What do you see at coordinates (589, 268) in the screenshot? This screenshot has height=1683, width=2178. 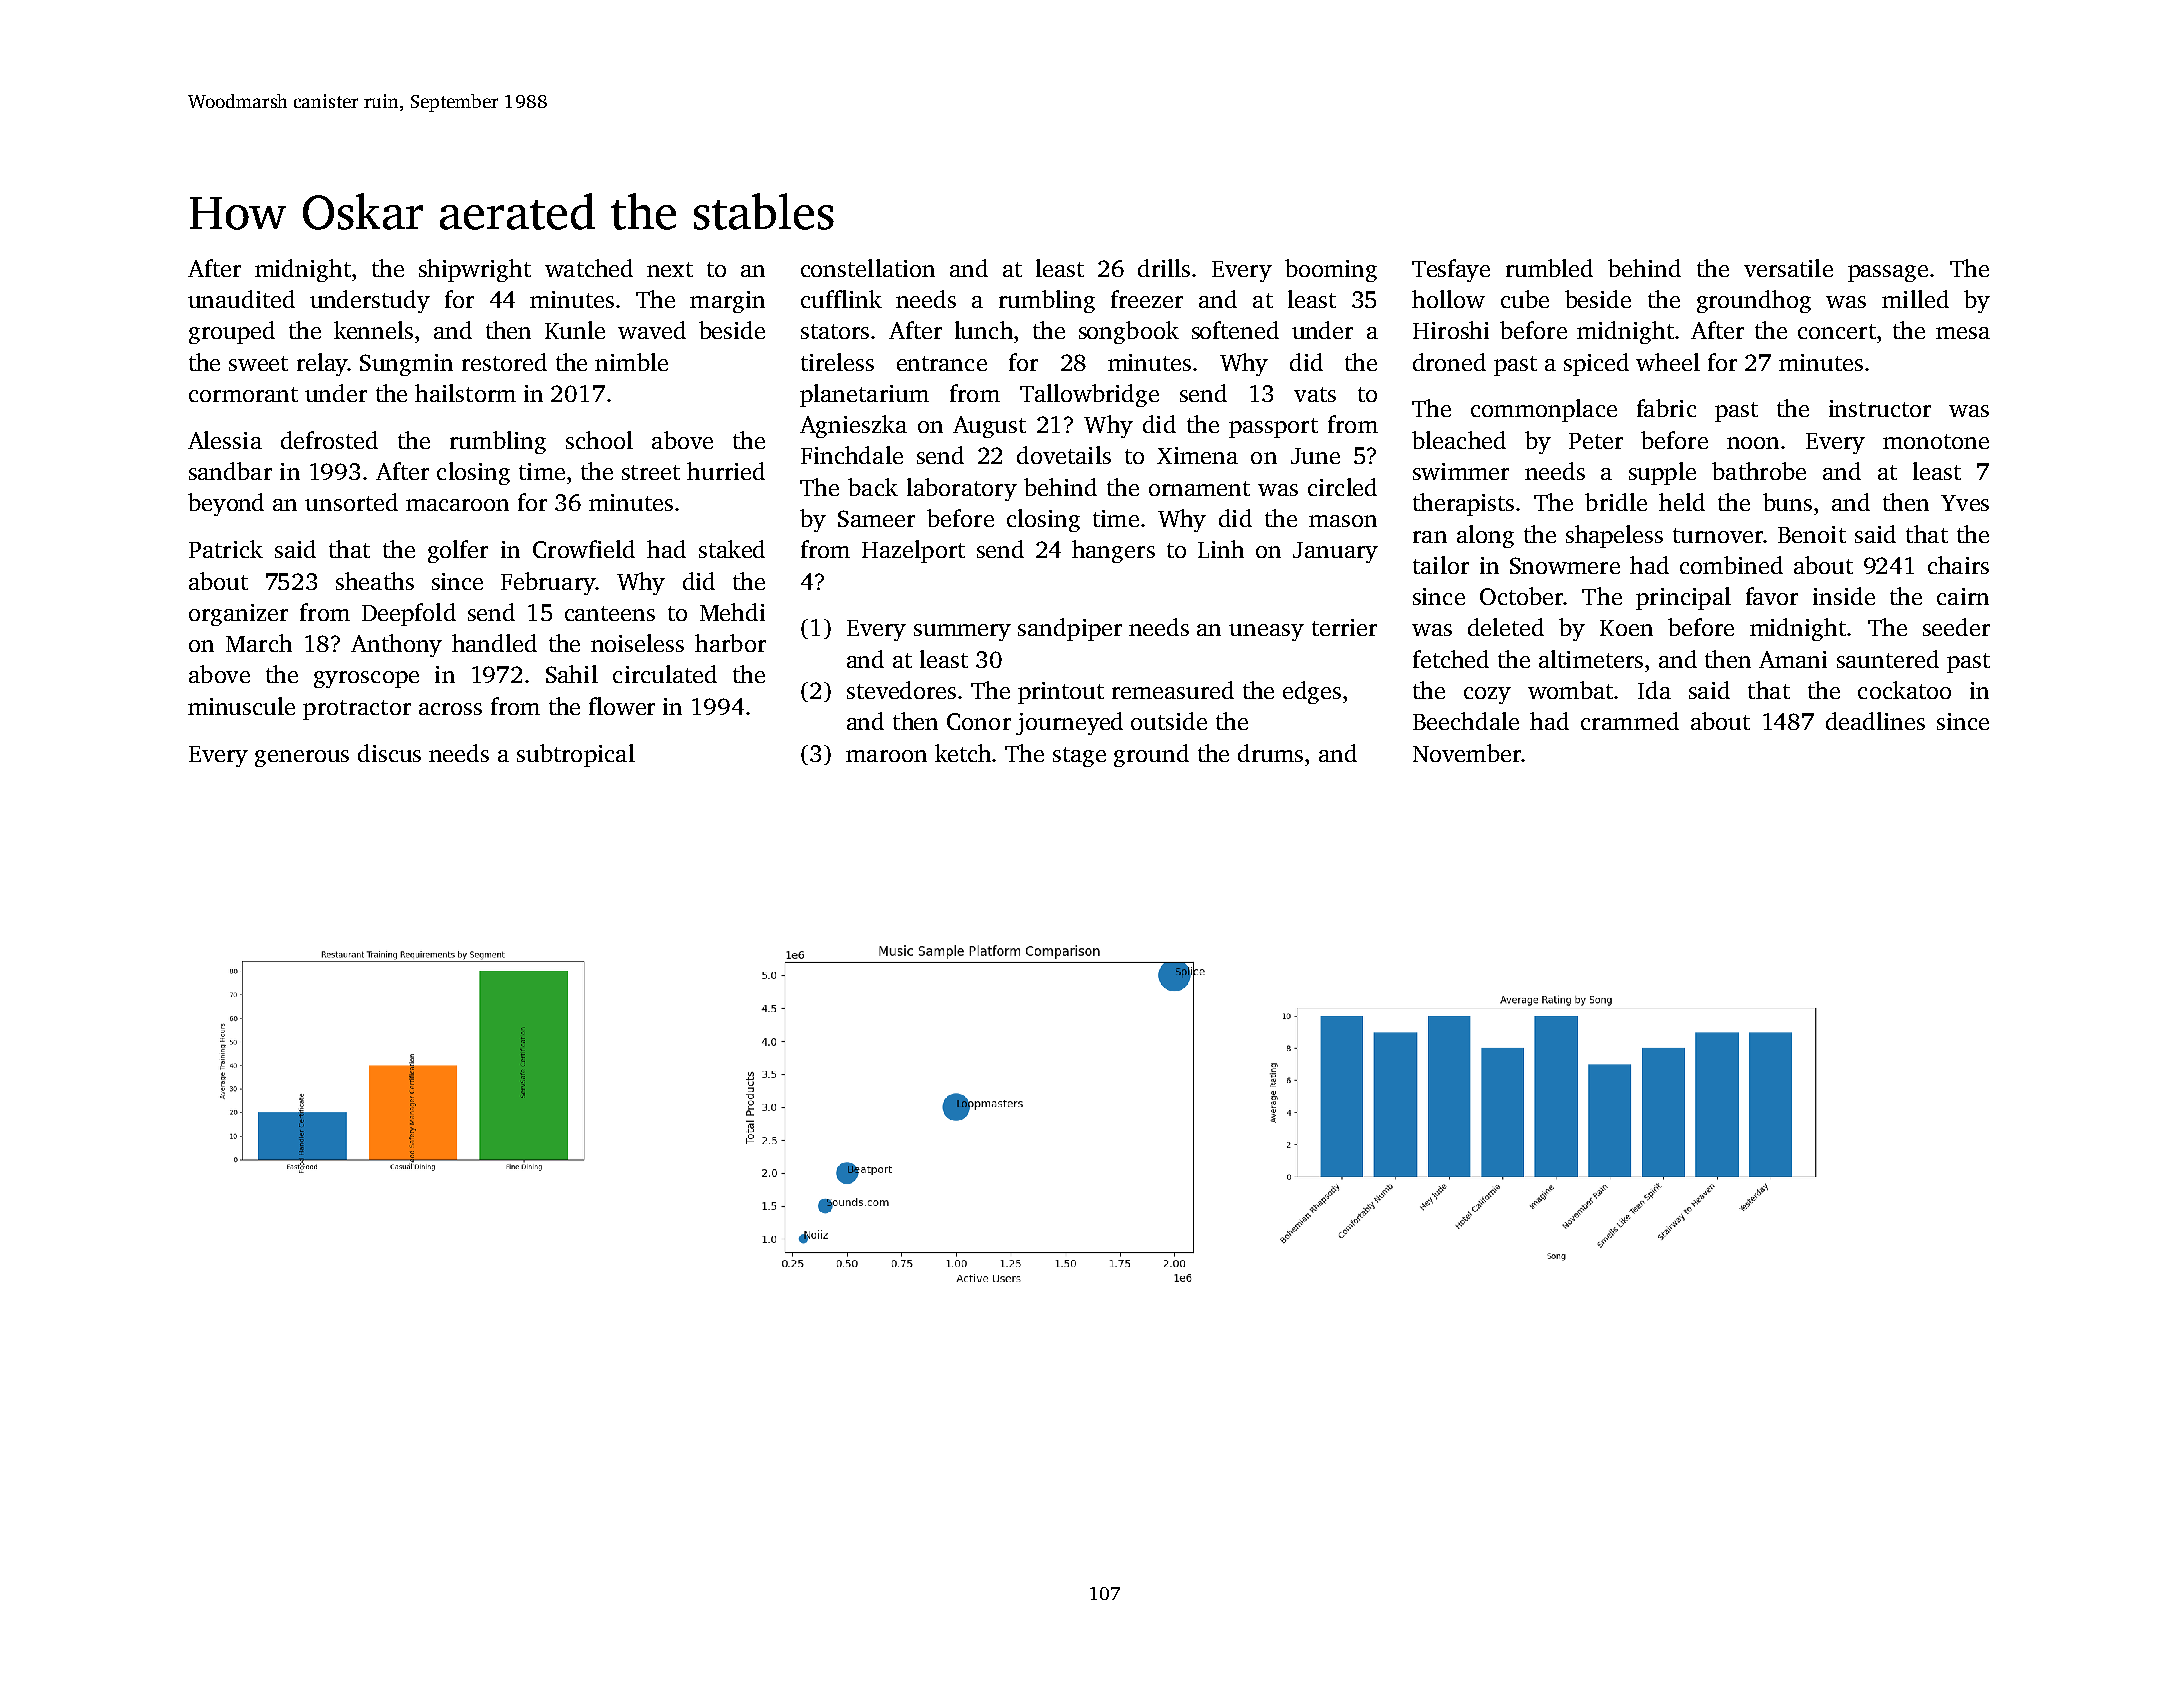 I see `watched` at bounding box center [589, 268].
